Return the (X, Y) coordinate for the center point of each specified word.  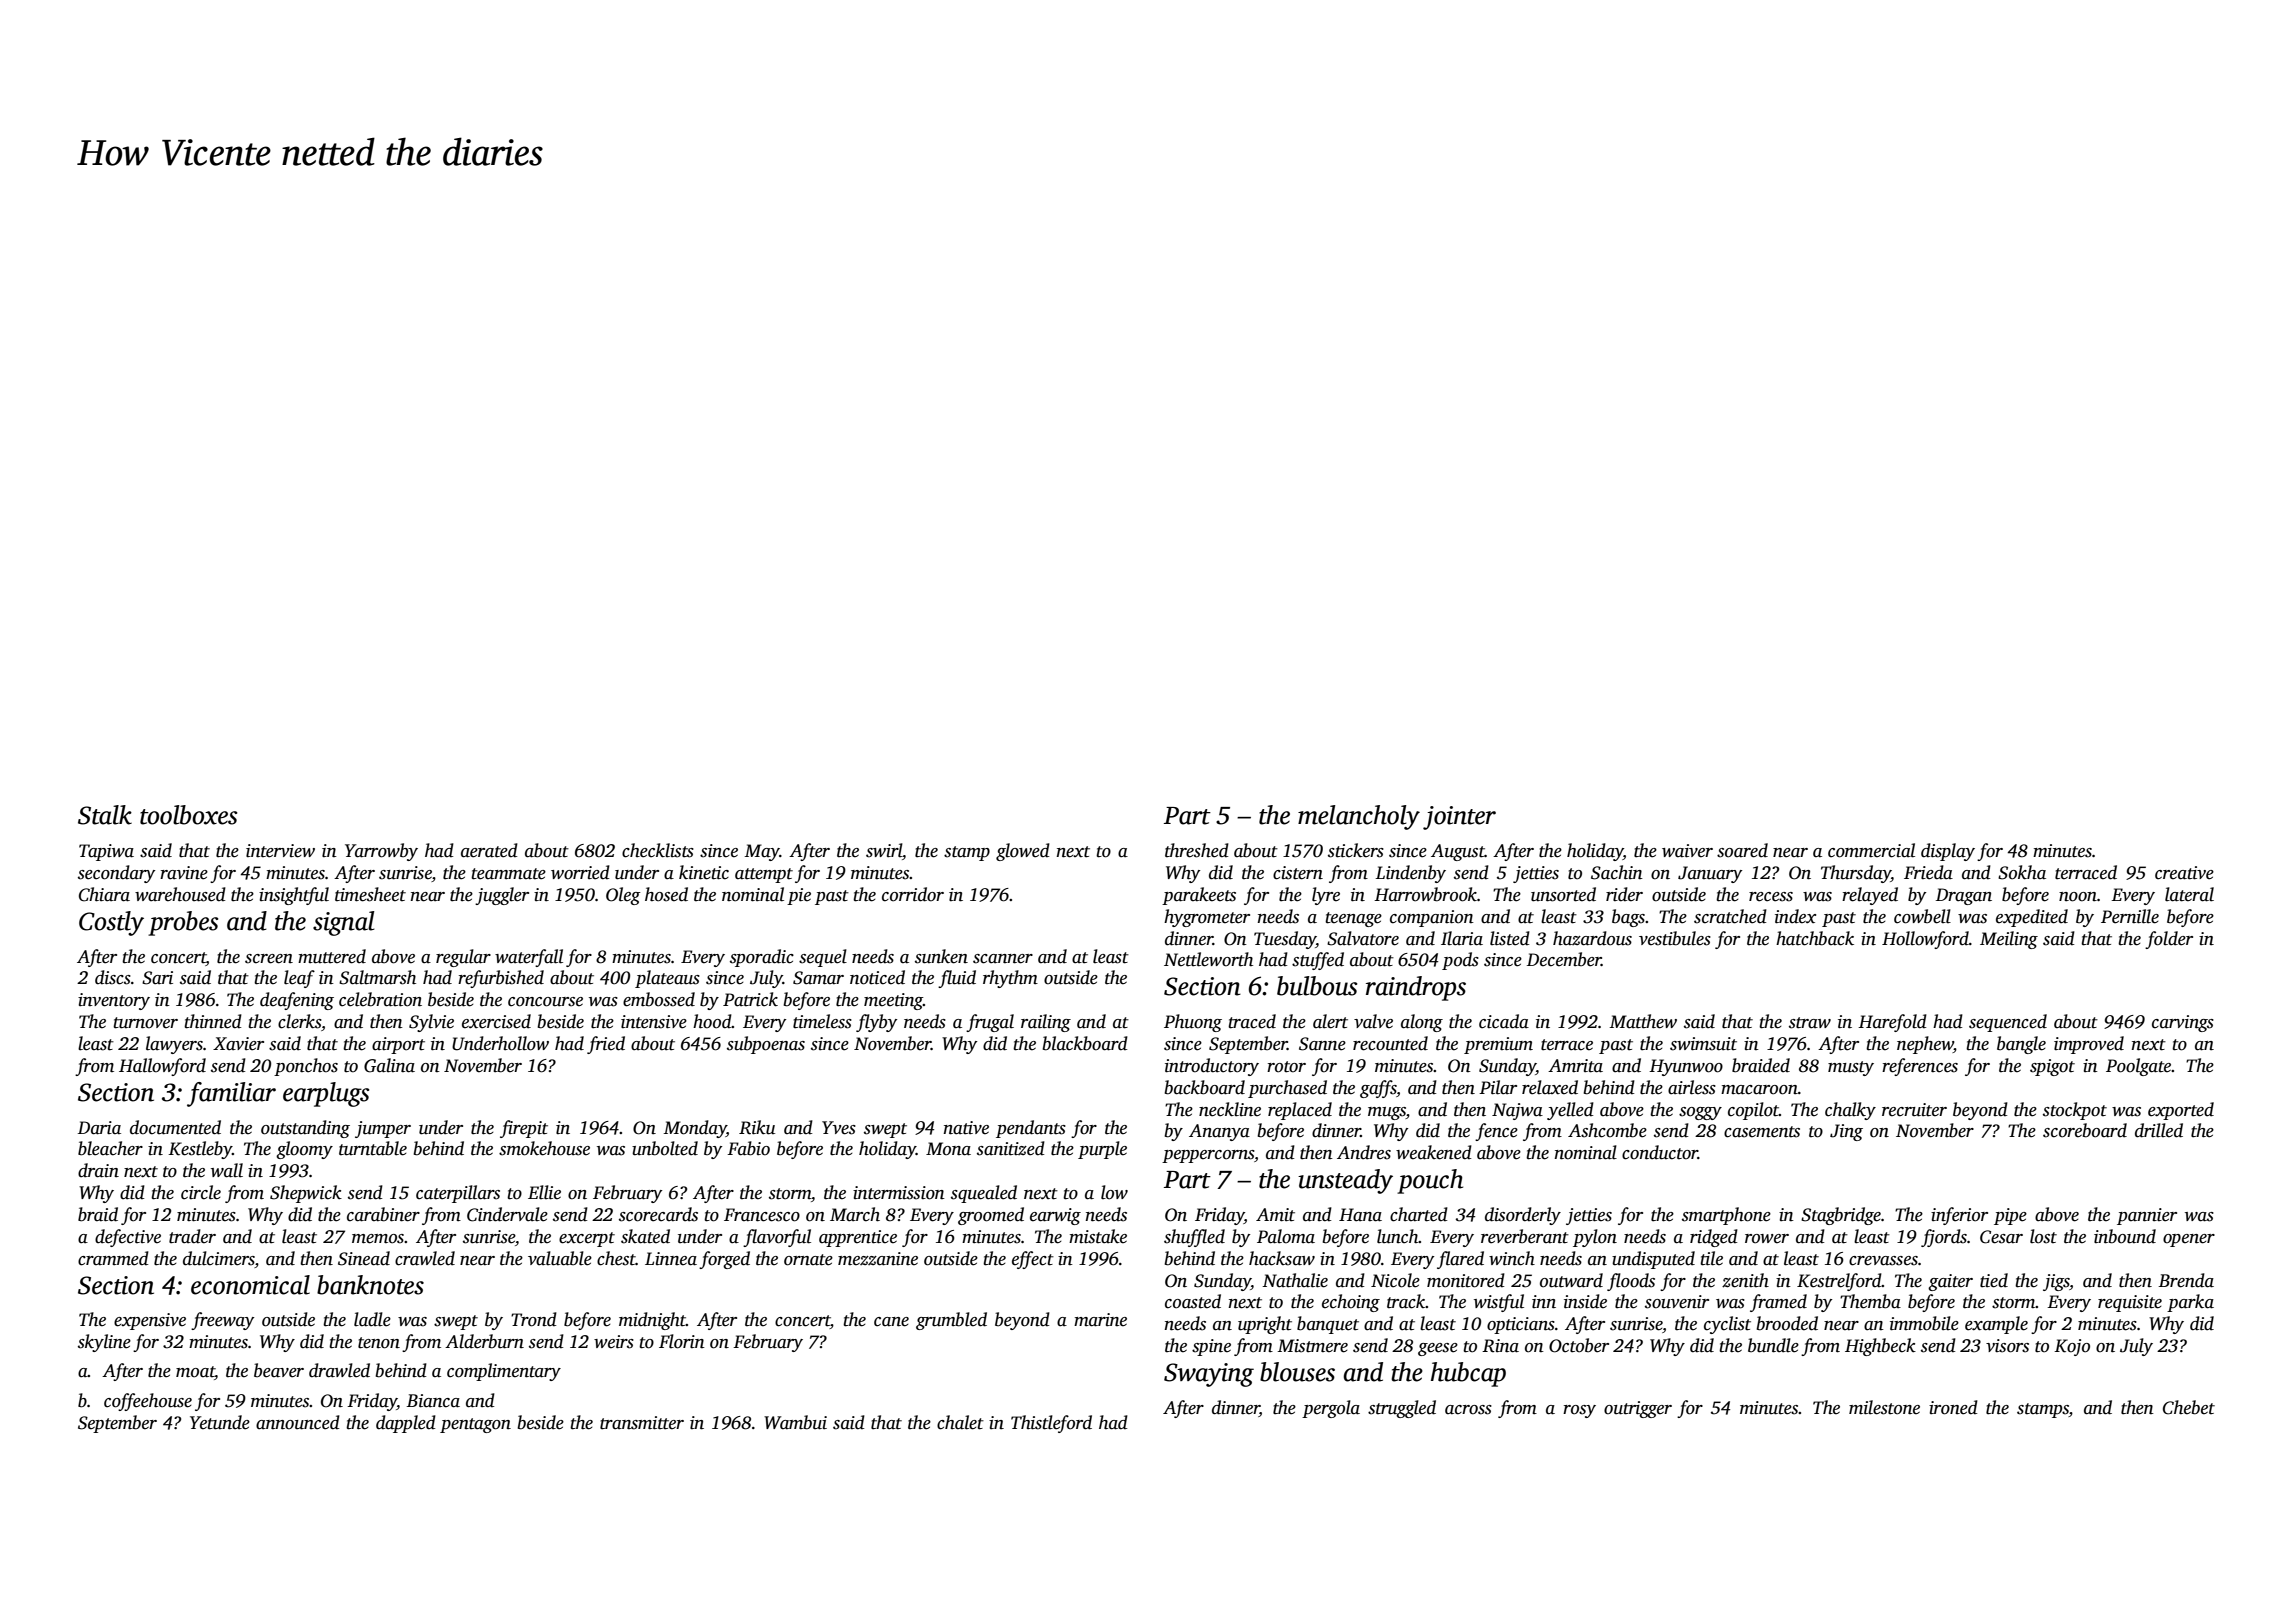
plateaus (667, 979)
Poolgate (2138, 1067)
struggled (1402, 1409)
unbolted (665, 1148)
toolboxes (188, 815)
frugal (990, 1023)
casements (1762, 1132)
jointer (1459, 818)
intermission (899, 1193)
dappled (406, 1424)
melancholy (1359, 817)
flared (1460, 1260)
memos (378, 1239)
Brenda (2186, 1280)
